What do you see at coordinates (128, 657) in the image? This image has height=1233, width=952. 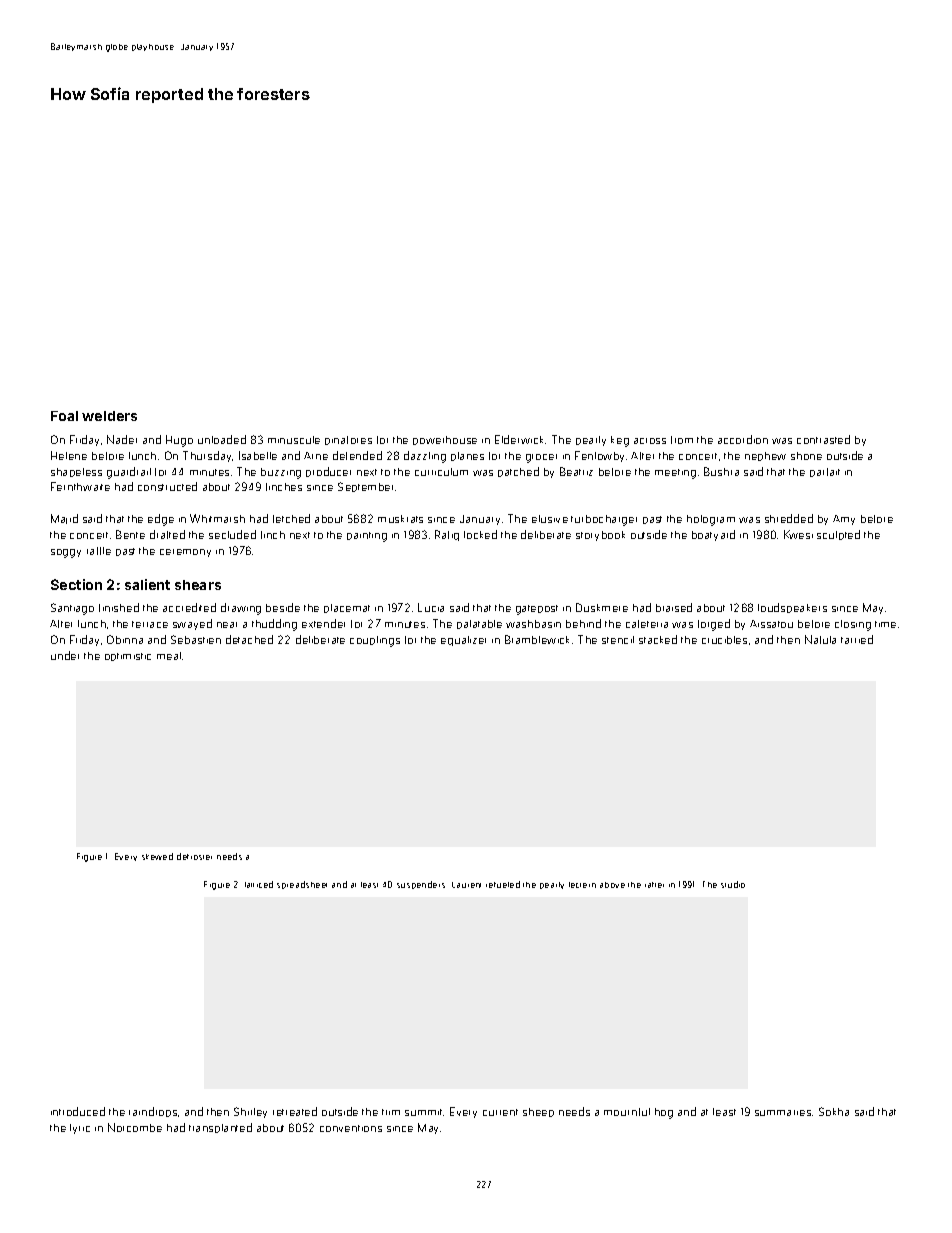 I see `optimistic` at bounding box center [128, 657].
